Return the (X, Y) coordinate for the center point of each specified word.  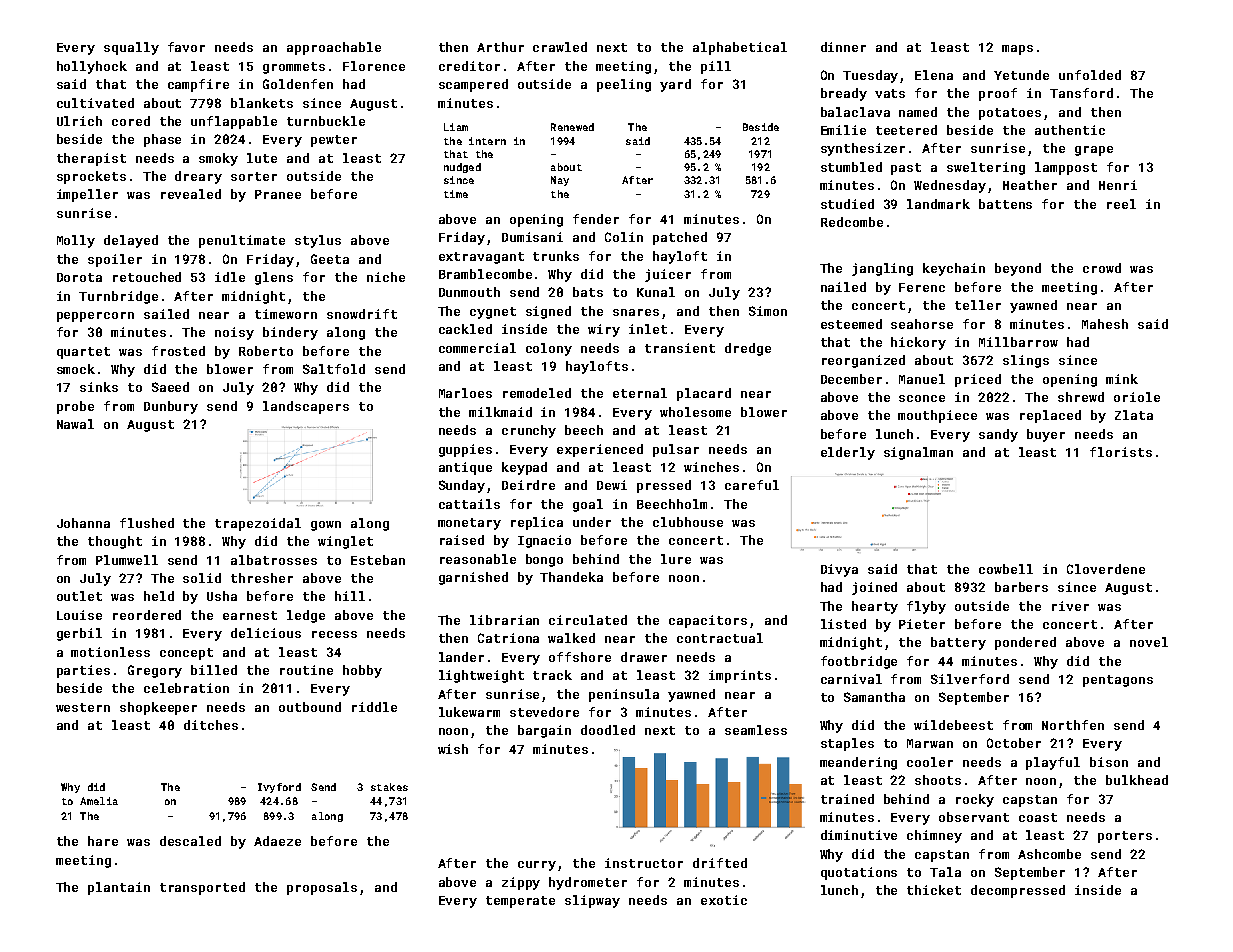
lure (676, 559)
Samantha (874, 697)
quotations (859, 873)
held (159, 596)
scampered (473, 85)
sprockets (91, 177)
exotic (724, 900)
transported (202, 888)
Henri (1118, 185)
